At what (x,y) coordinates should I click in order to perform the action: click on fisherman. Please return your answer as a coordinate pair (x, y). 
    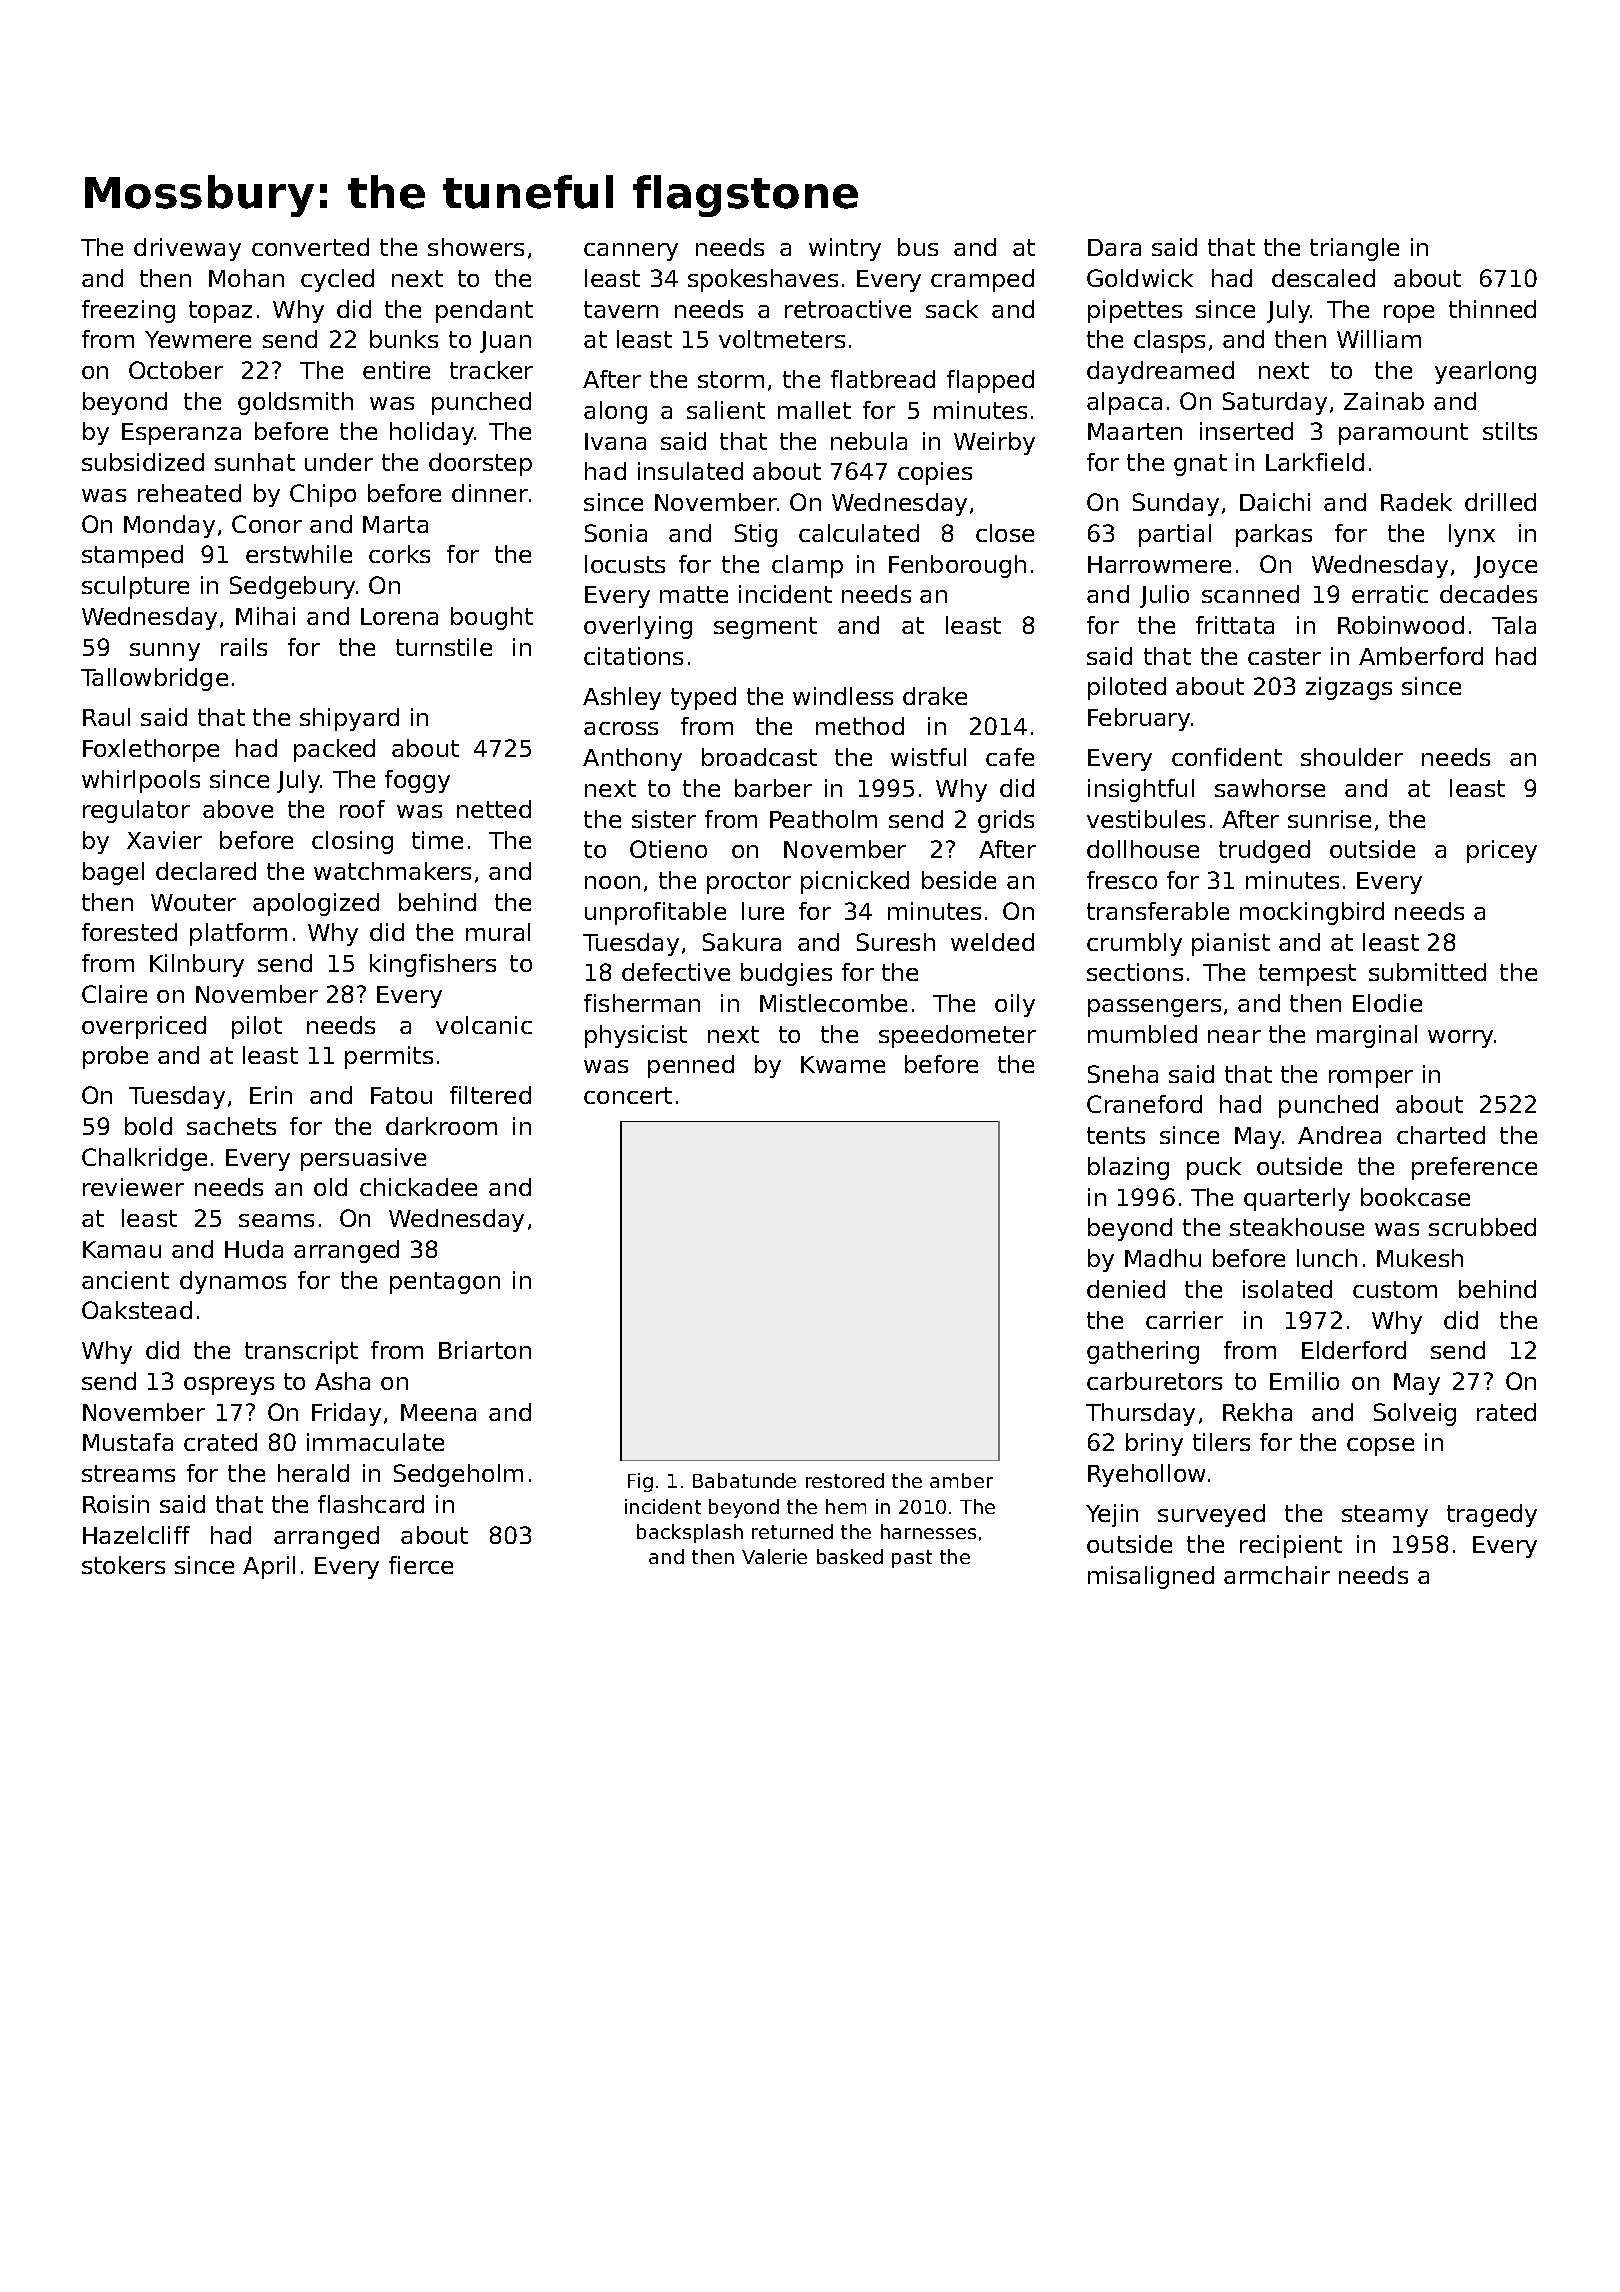
    Looking at the image, I should click on (642, 1003).
